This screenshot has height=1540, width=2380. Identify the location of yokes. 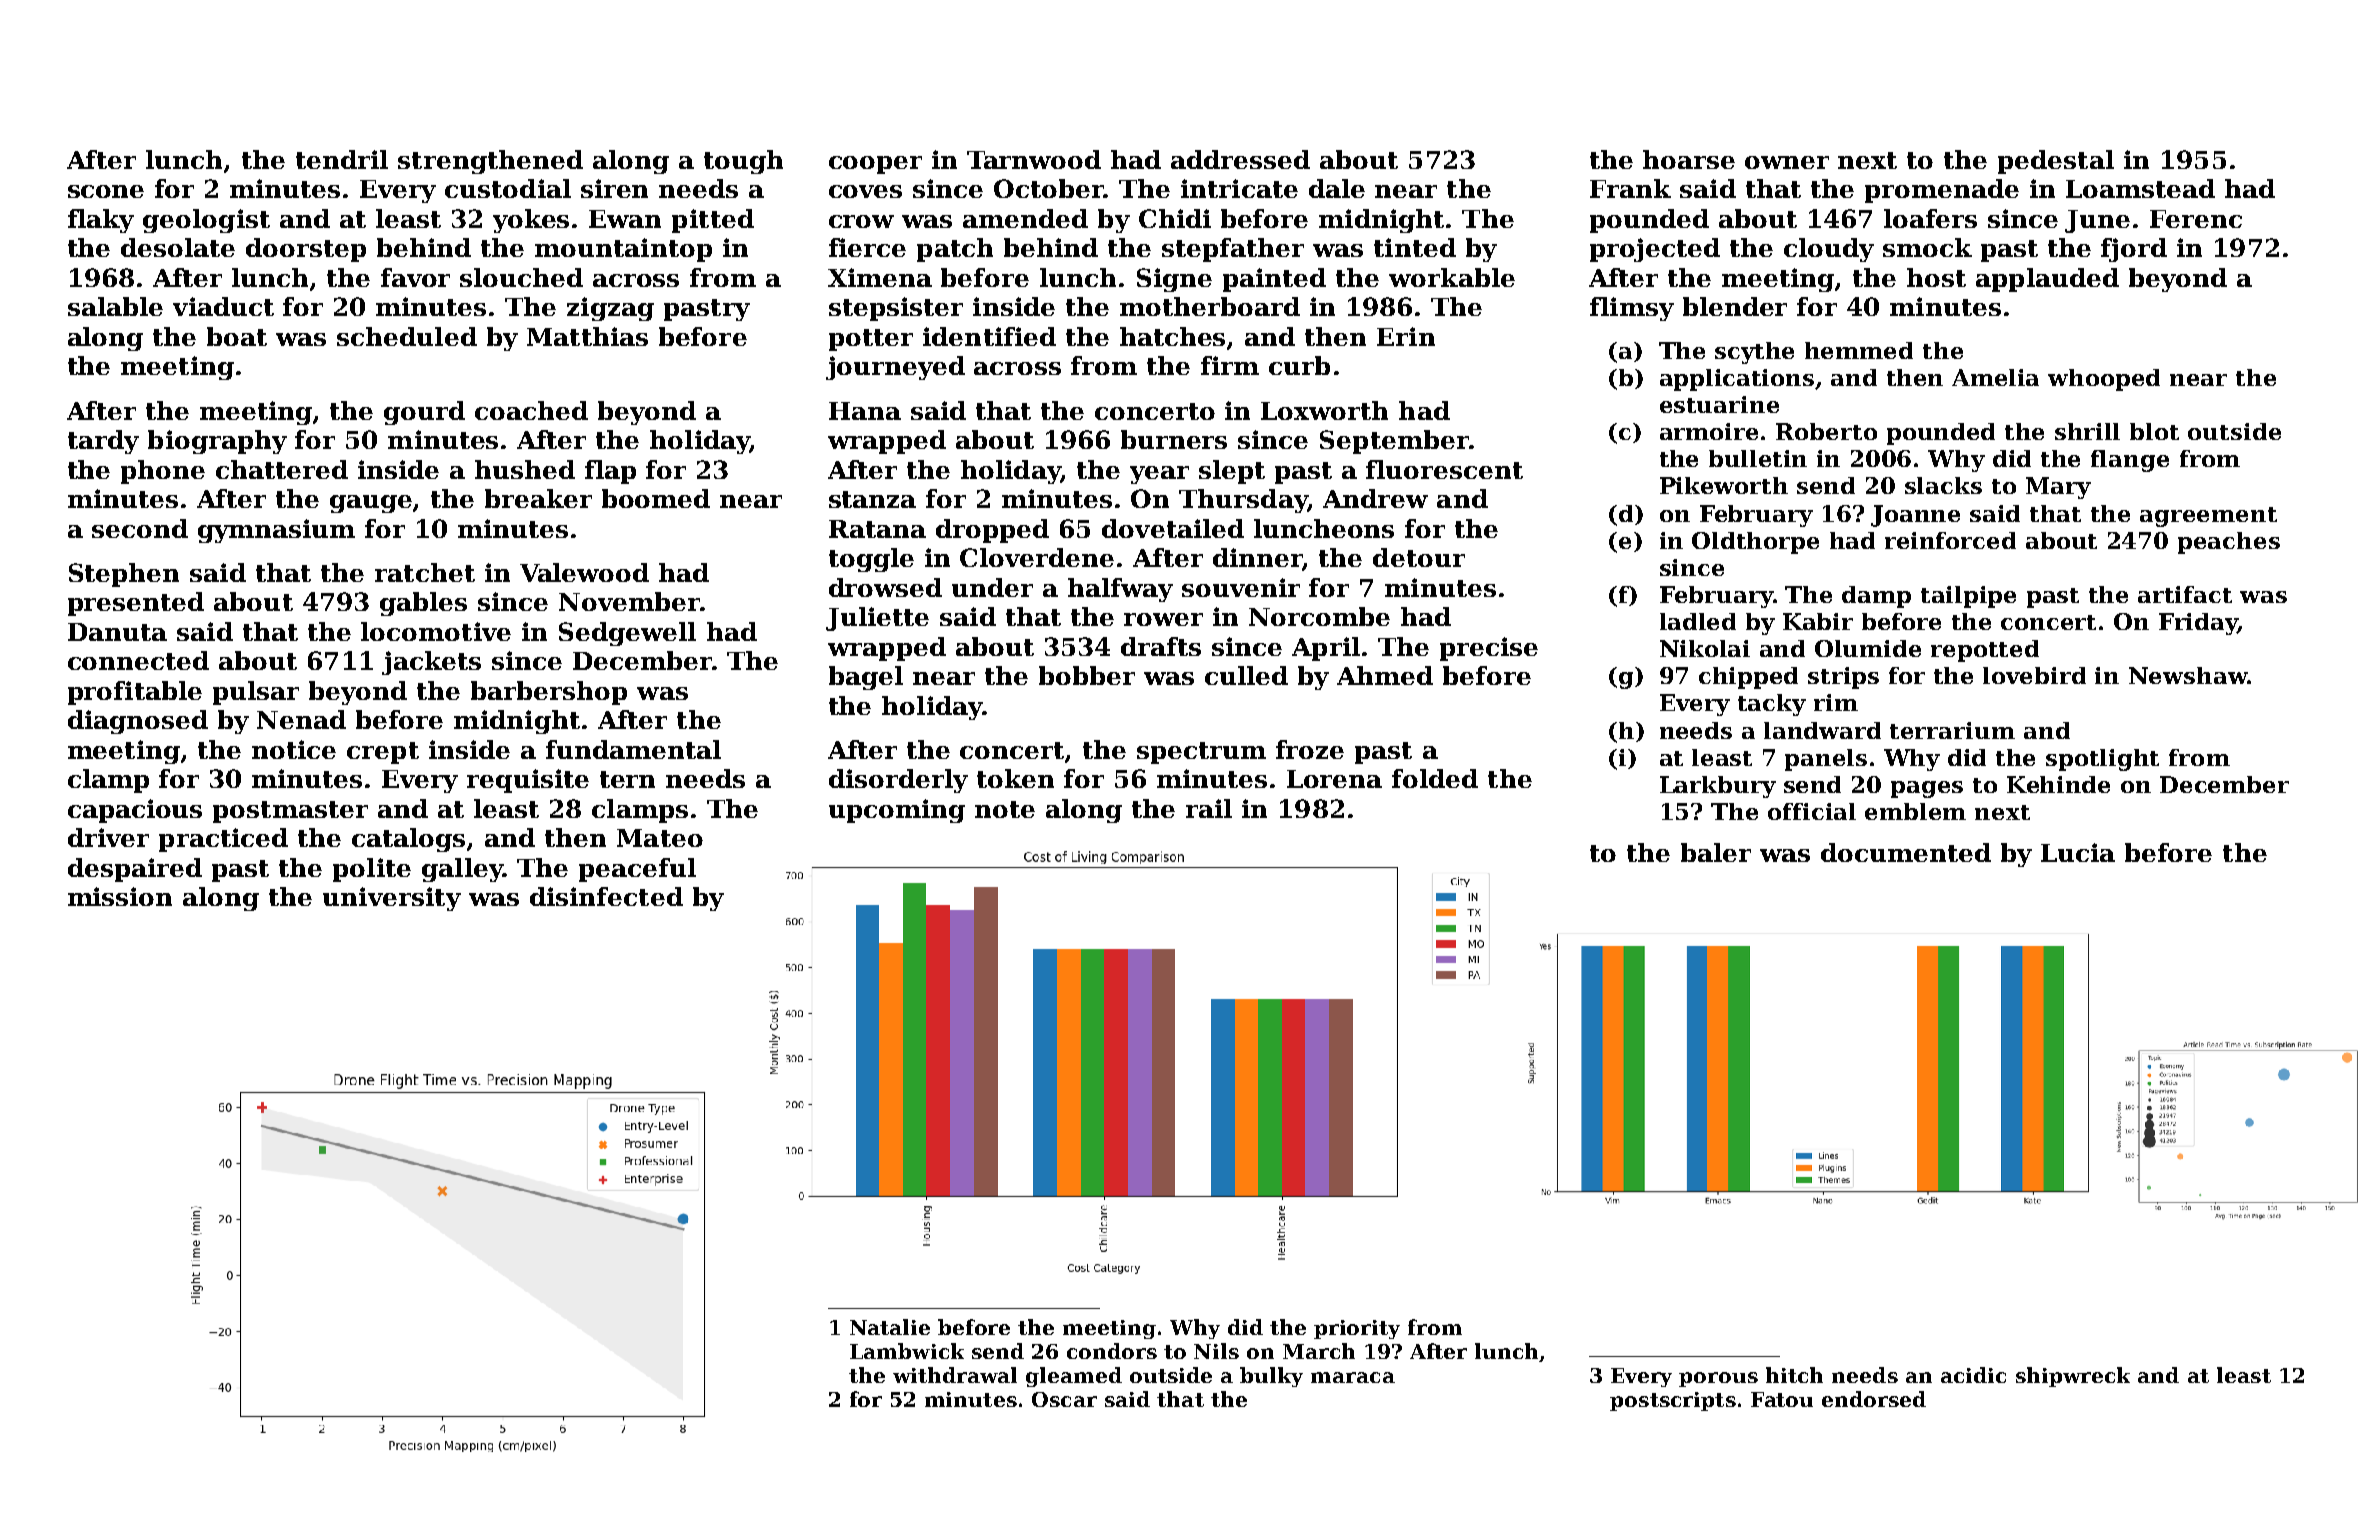
(531, 221).
